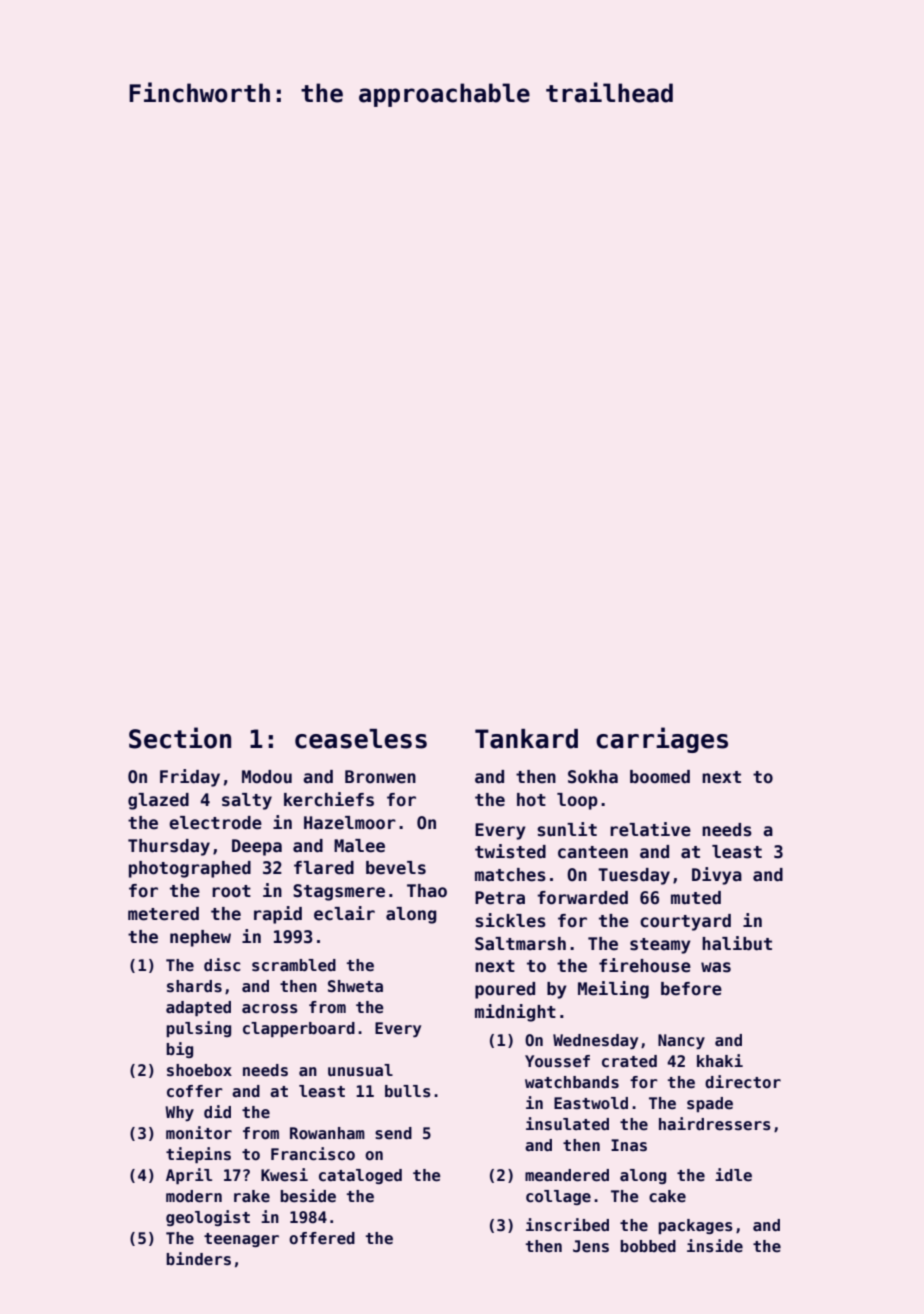  What do you see at coordinates (355, 986) in the screenshot?
I see `Shweta` at bounding box center [355, 986].
